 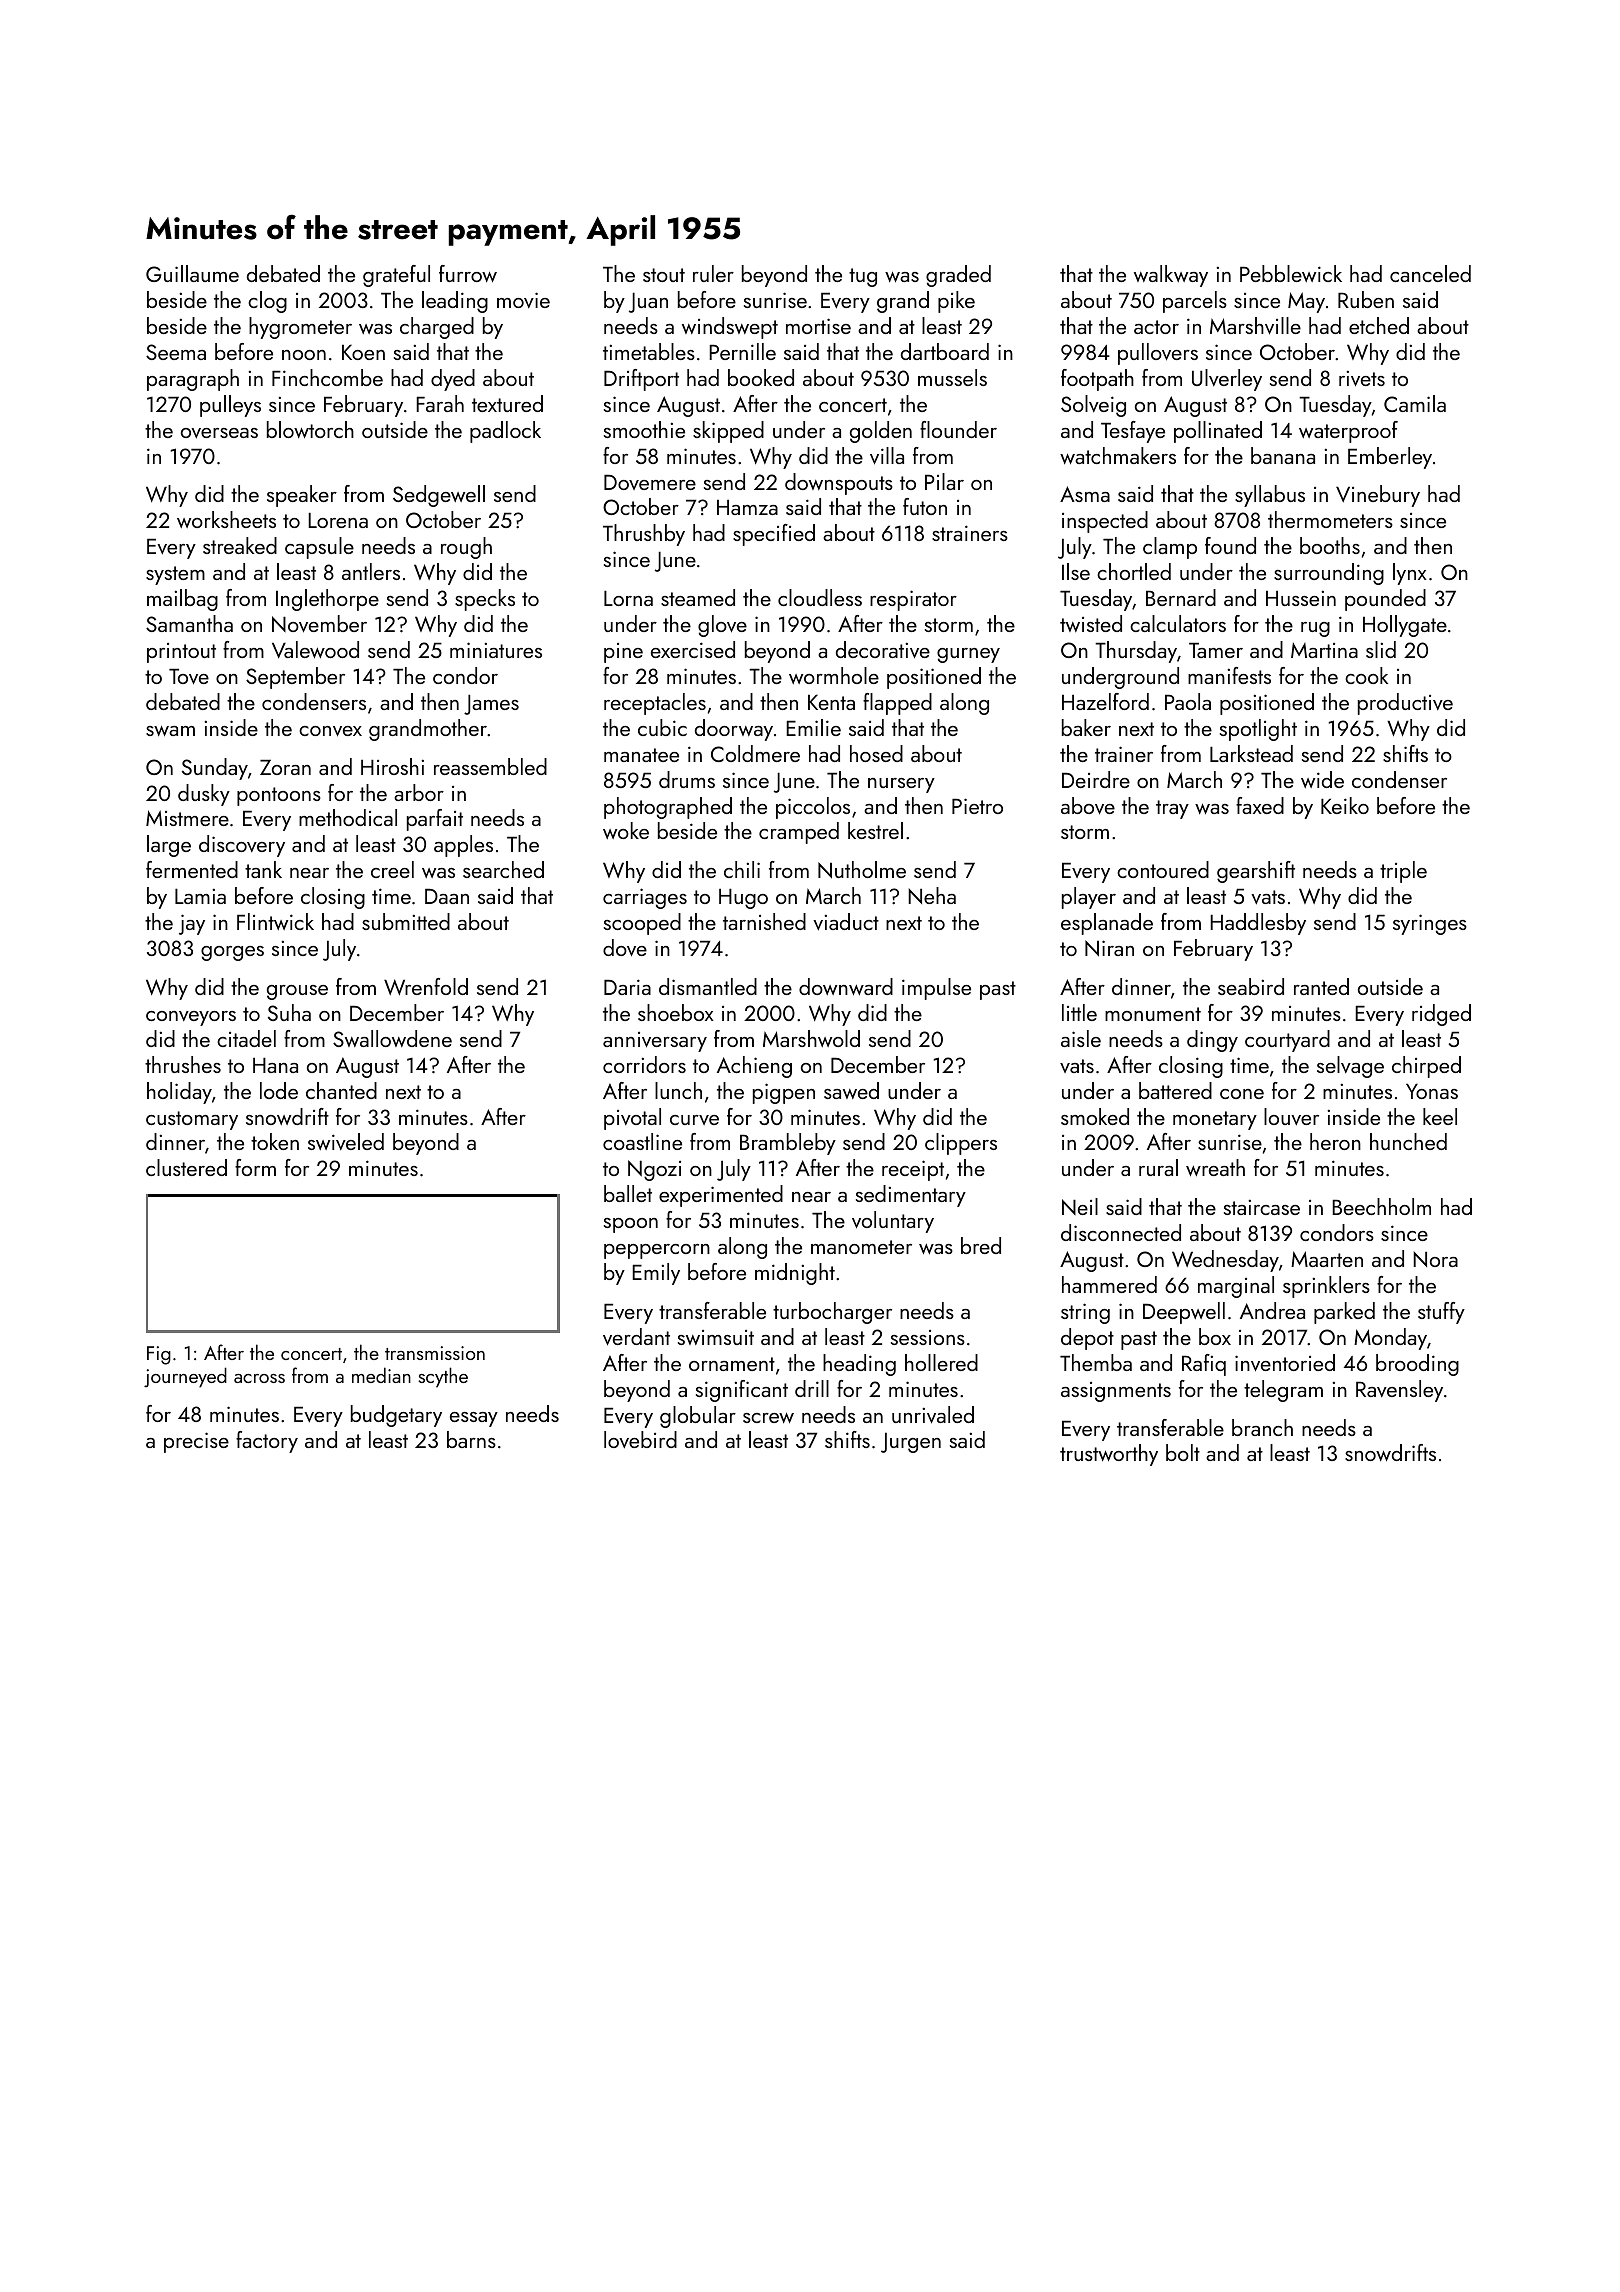 What do you see at coordinates (185, 1377) in the screenshot?
I see `journeyed` at bounding box center [185, 1377].
